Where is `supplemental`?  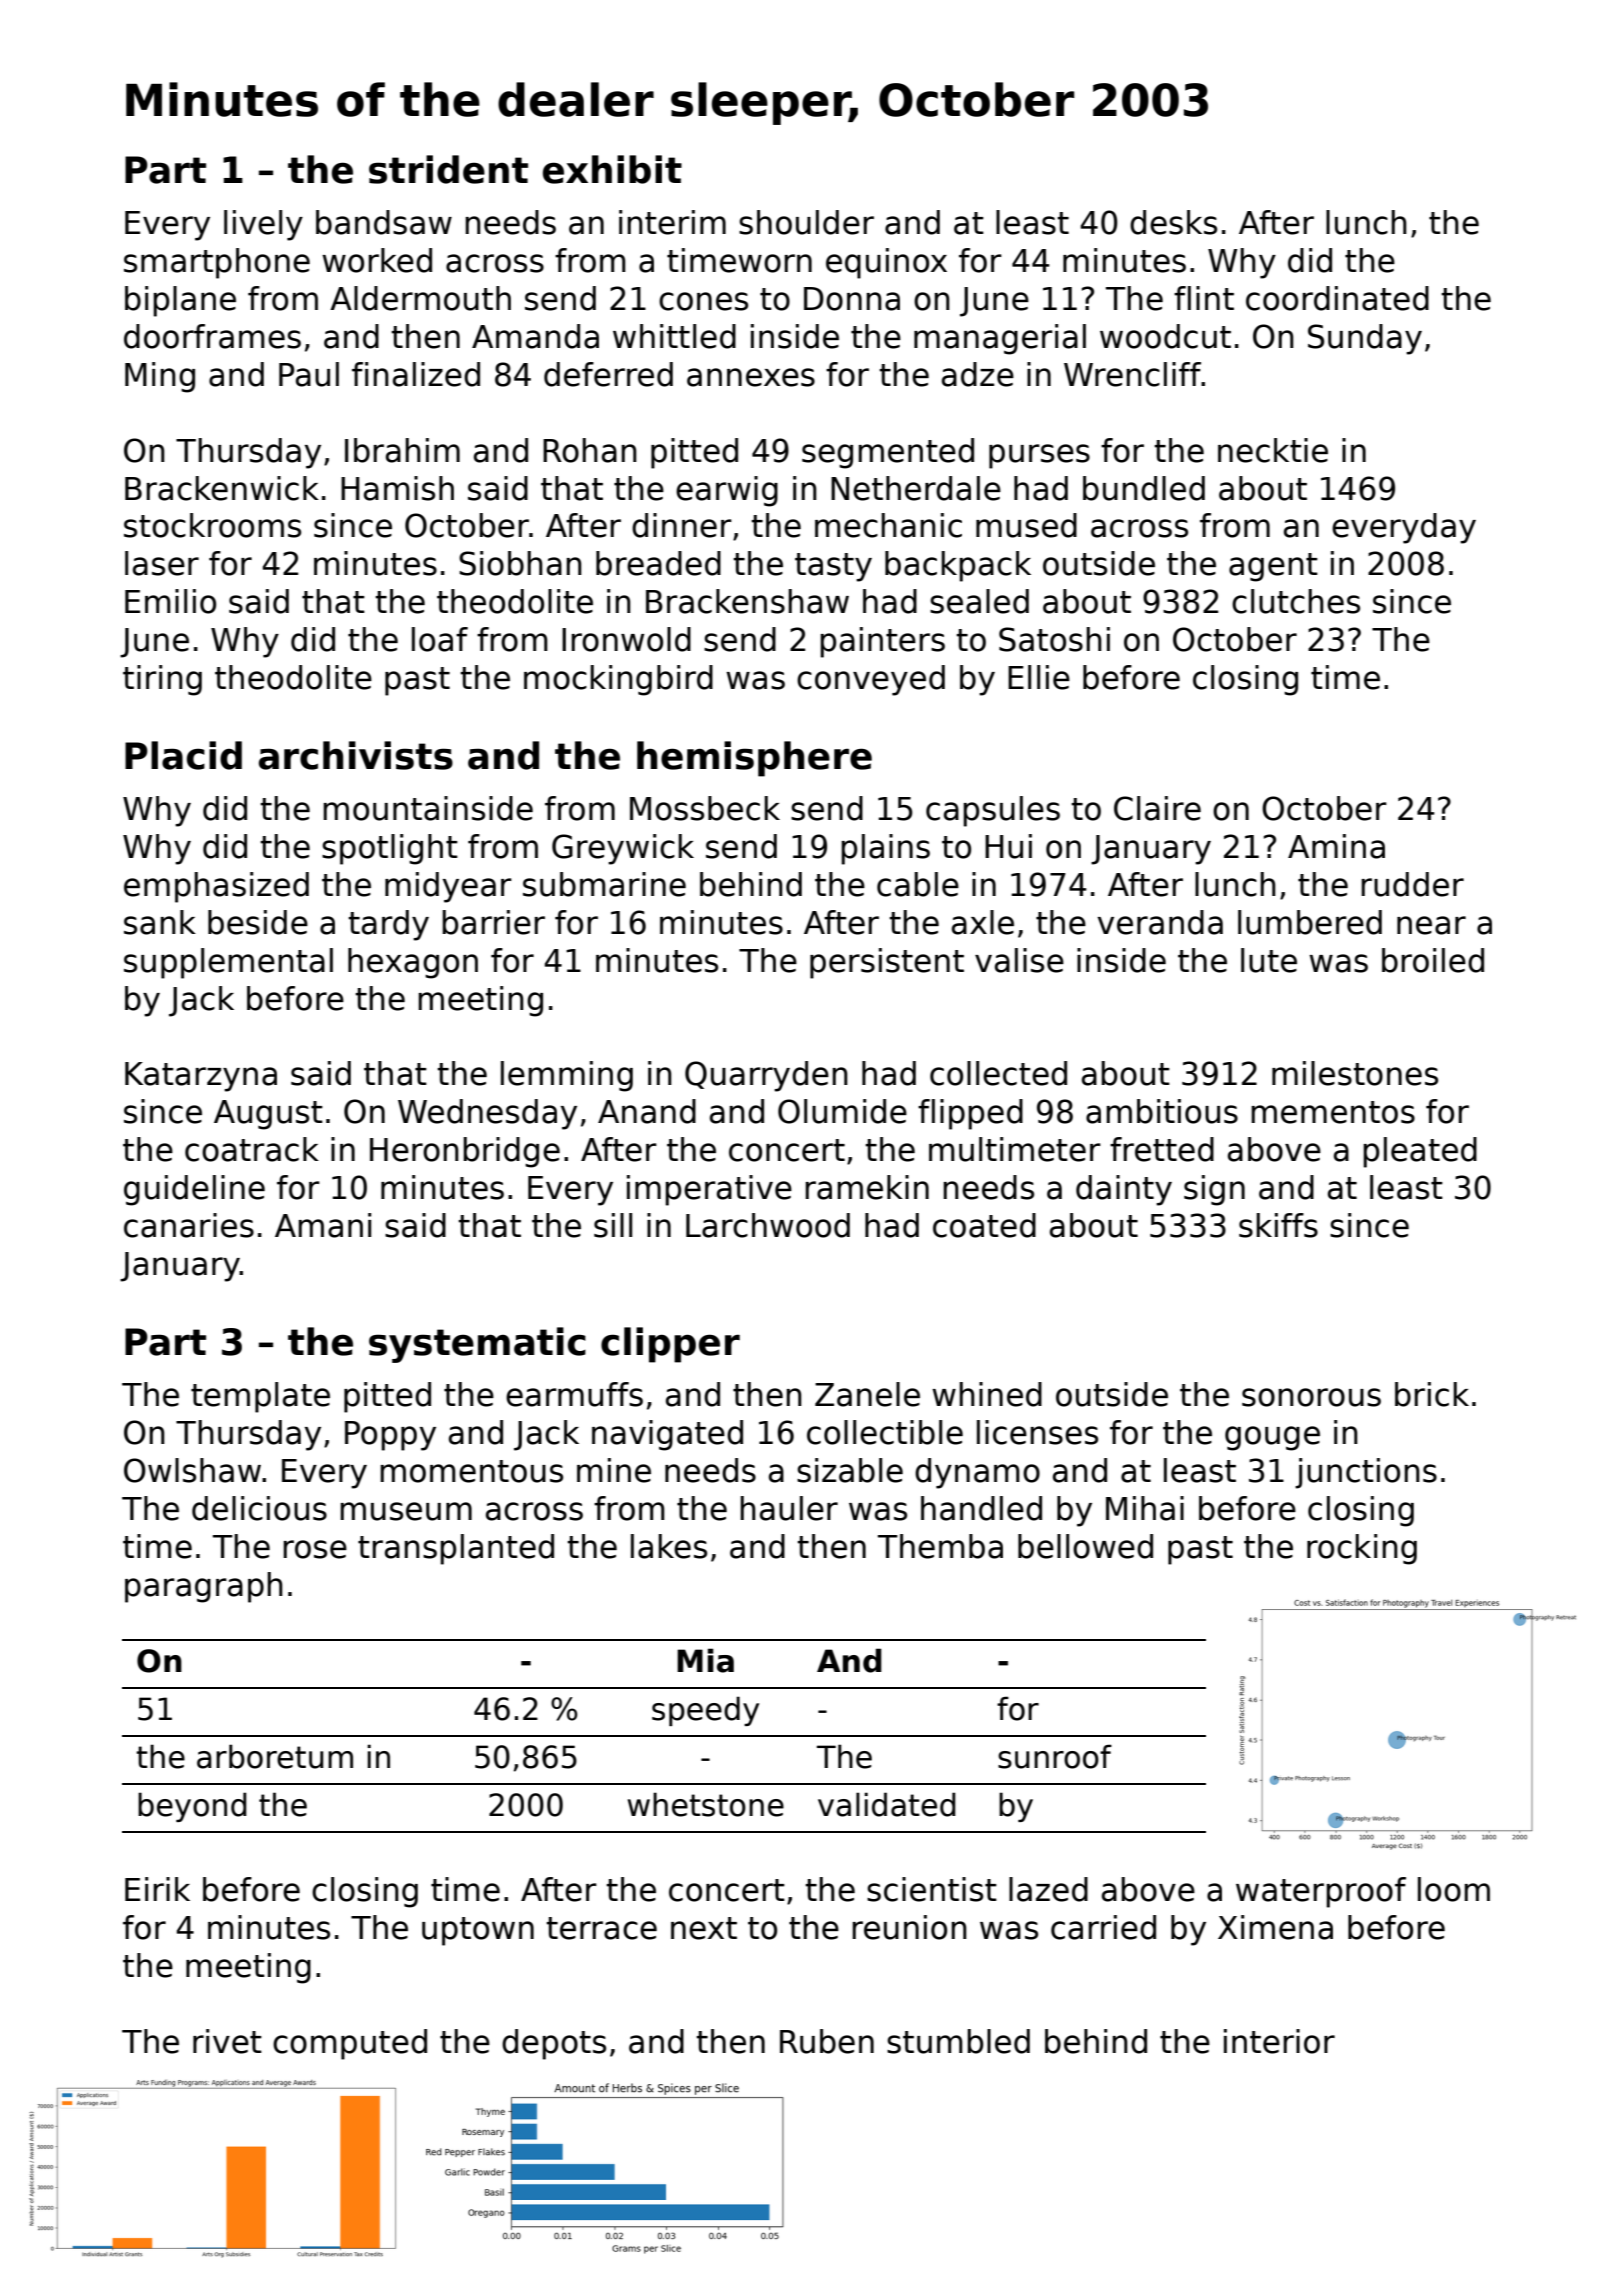 supplemental is located at coordinates (228, 963).
